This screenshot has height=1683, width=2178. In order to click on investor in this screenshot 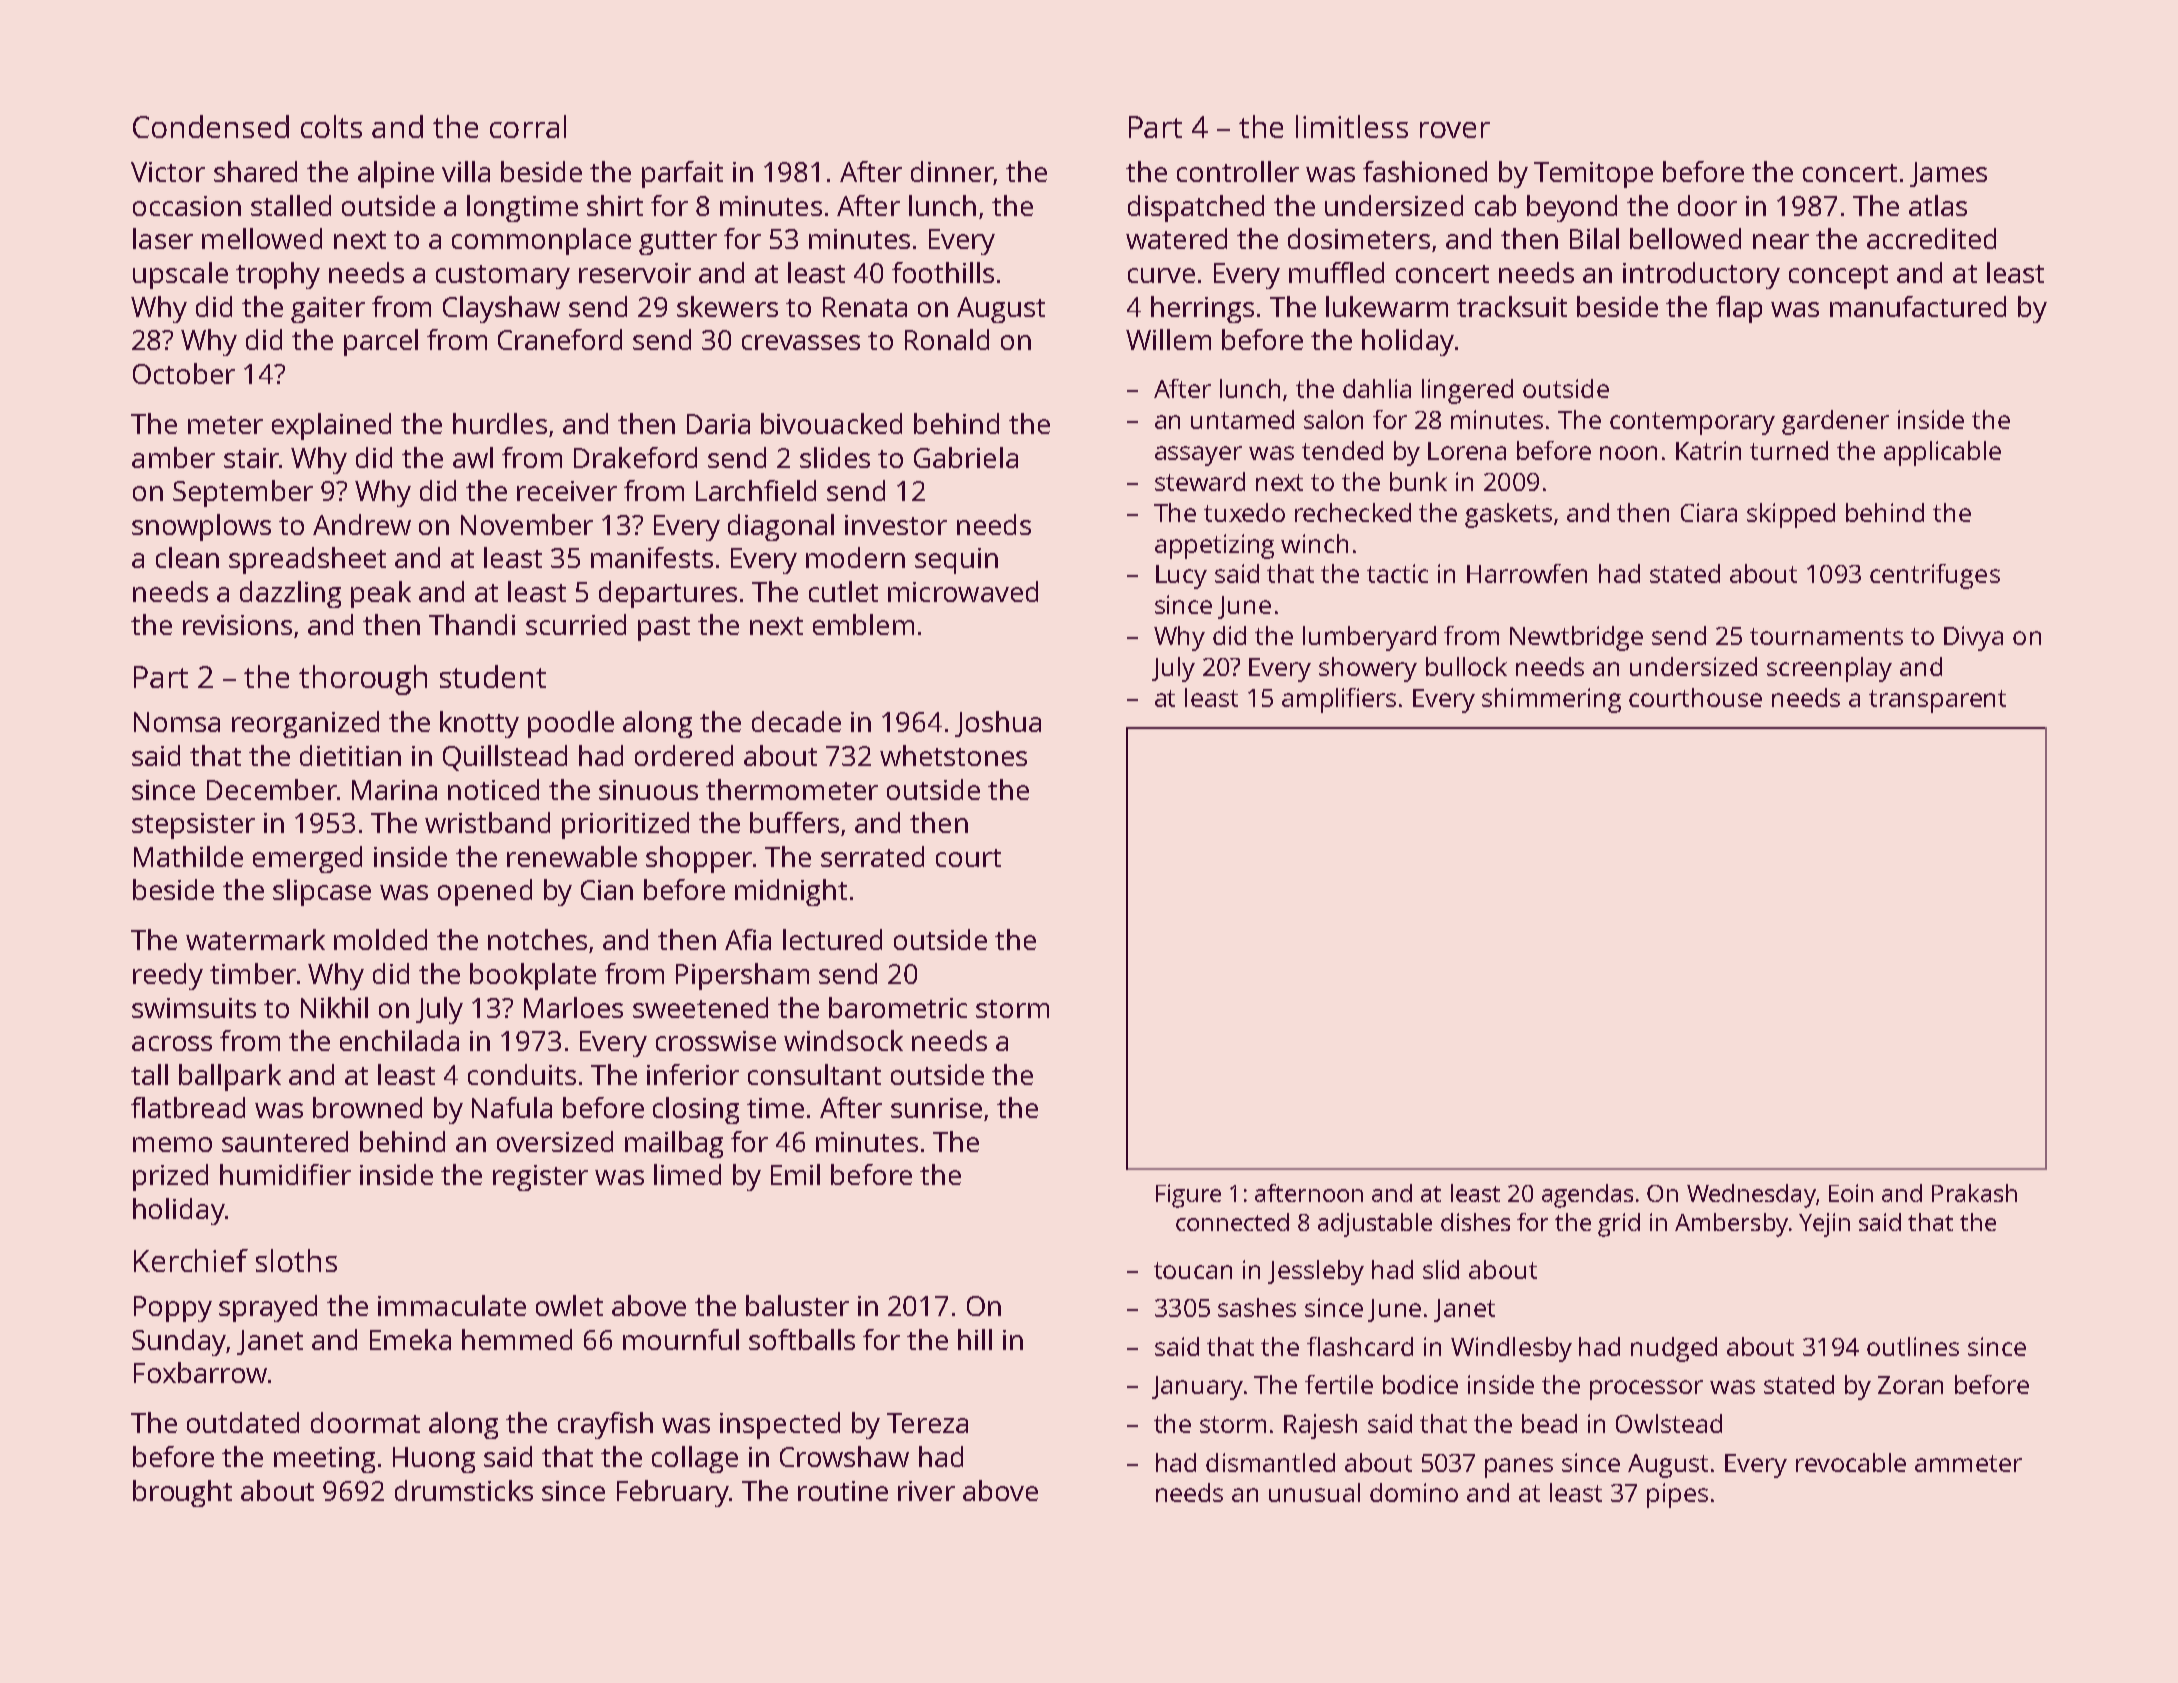, I will do `click(896, 525)`.
